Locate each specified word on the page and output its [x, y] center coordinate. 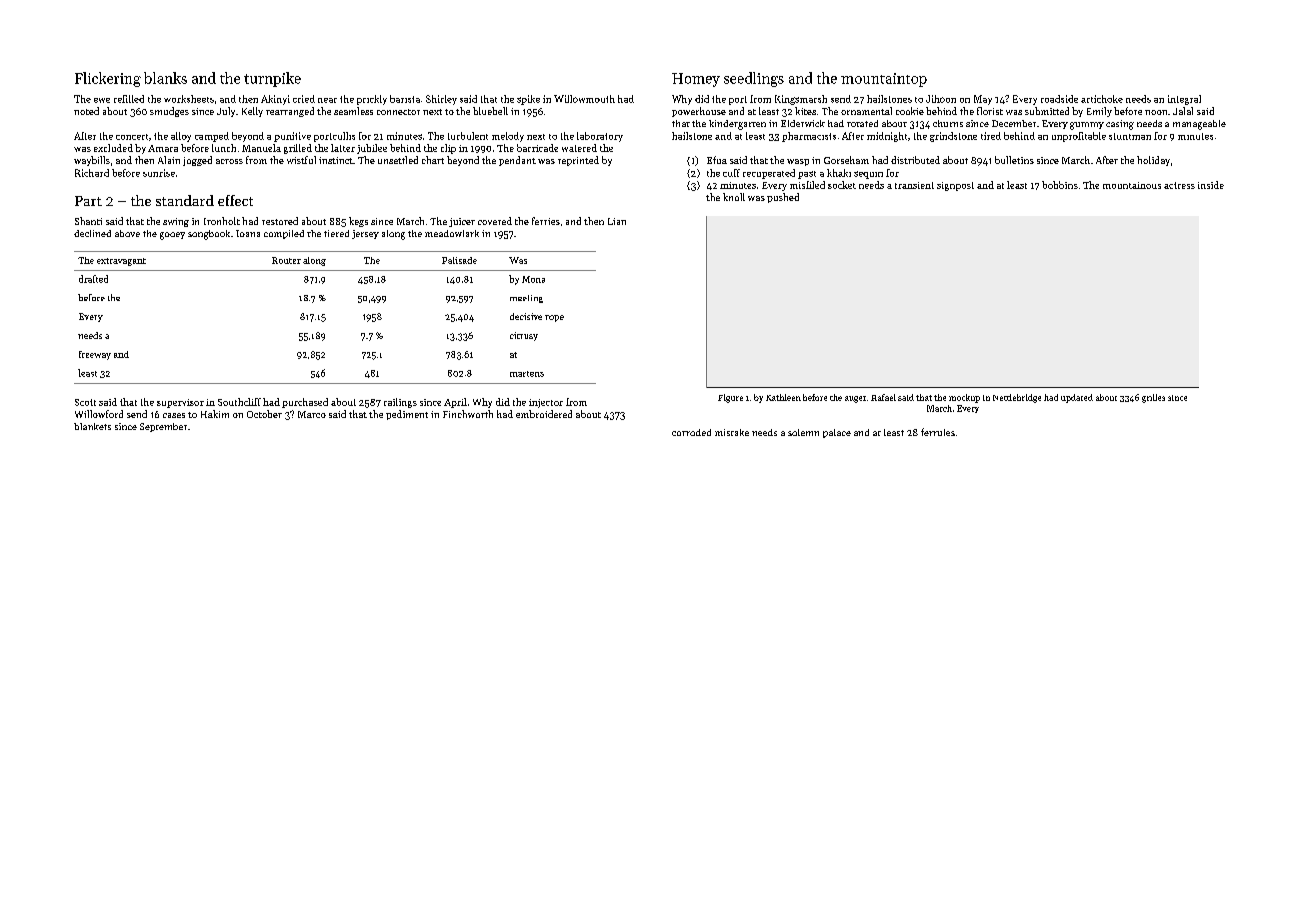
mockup [964, 398]
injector [546, 403]
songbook [209, 235]
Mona [533, 279]
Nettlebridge [1017, 398]
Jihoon [941, 99]
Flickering [108, 79]
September [163, 427]
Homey [696, 80]
